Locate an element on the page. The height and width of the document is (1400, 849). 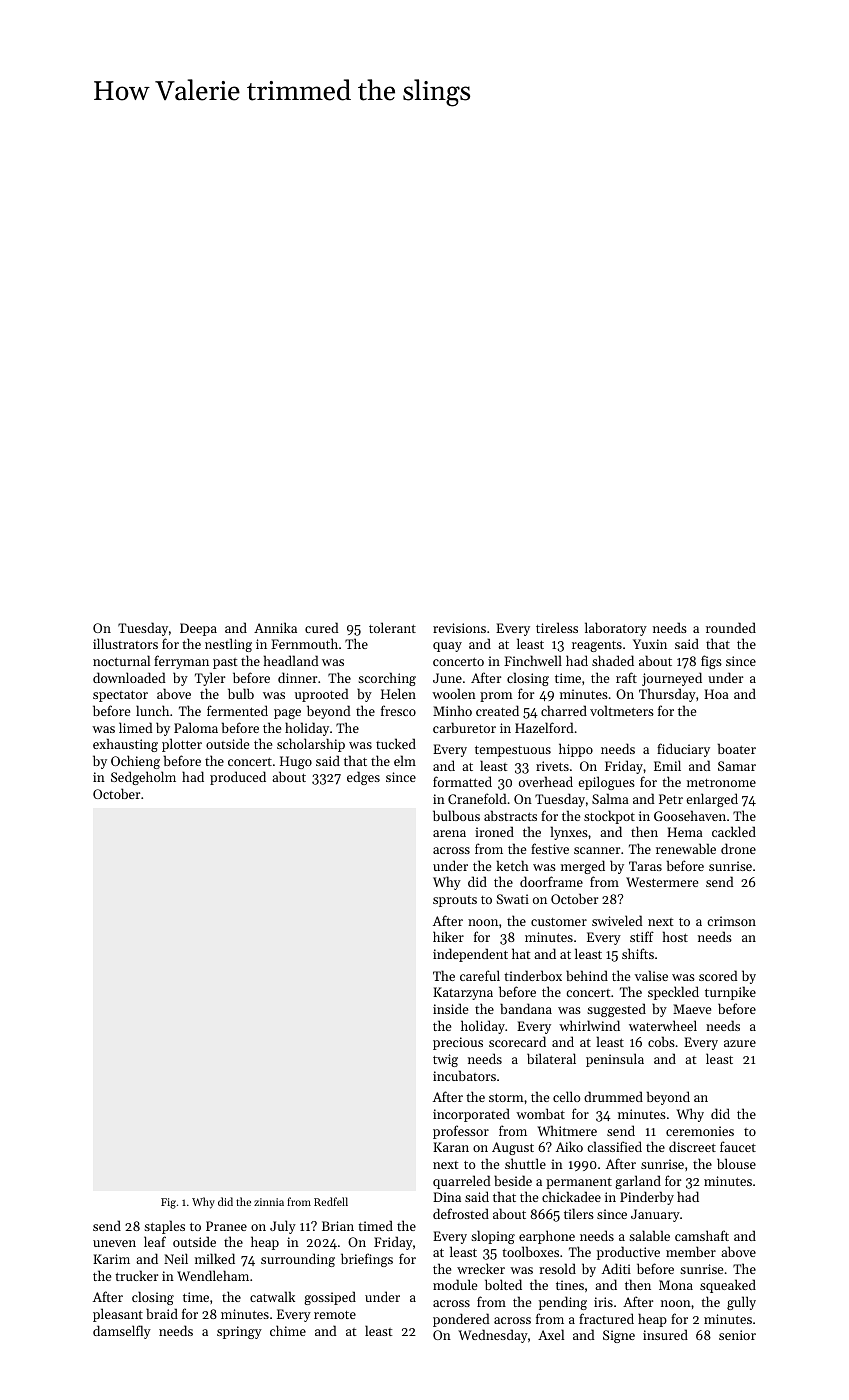
reagents is located at coordinates (597, 646).
